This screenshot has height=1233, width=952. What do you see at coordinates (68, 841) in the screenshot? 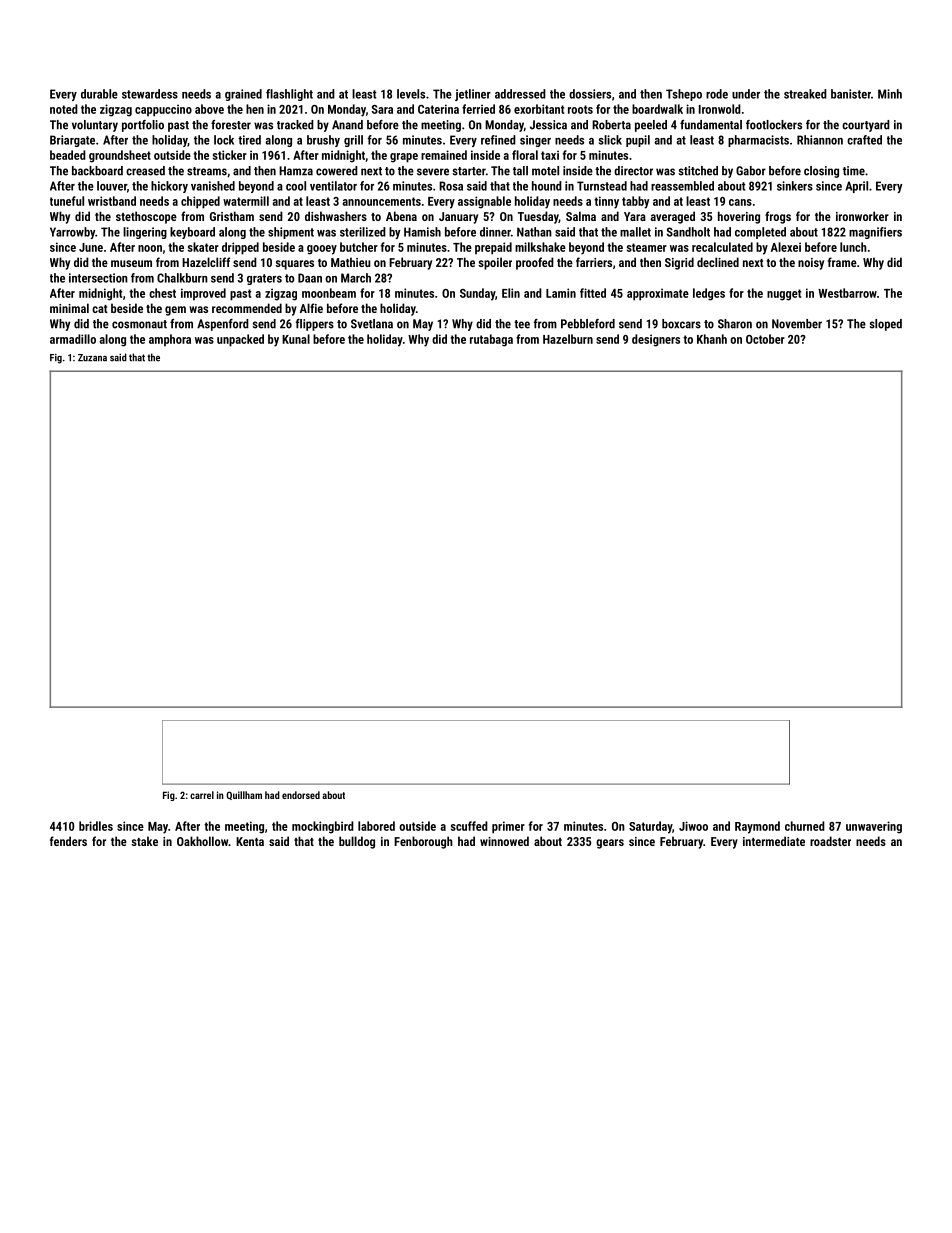
I see `fenders` at bounding box center [68, 841].
